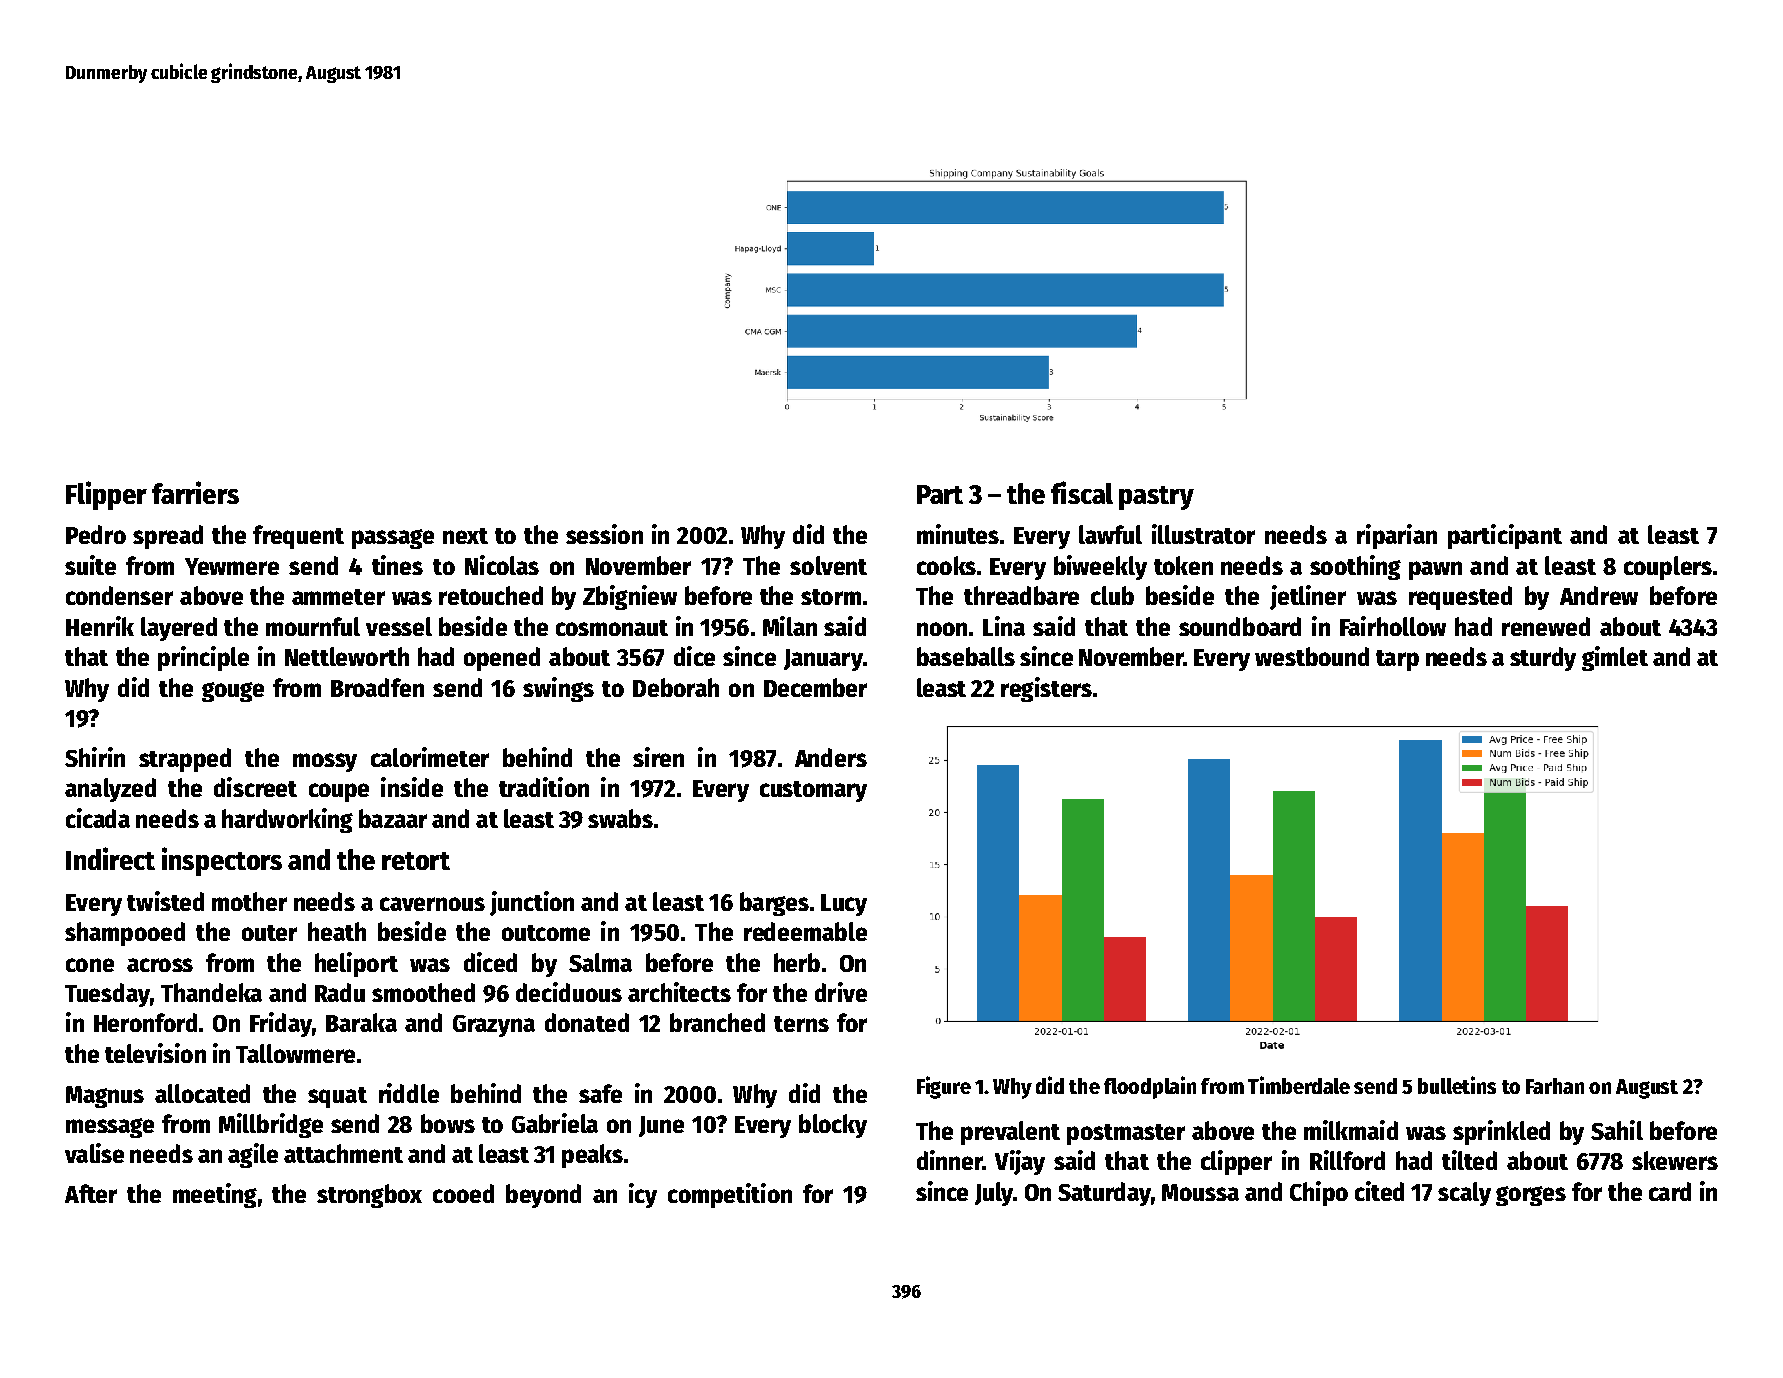 The height and width of the screenshot is (1378, 1783). What do you see at coordinates (1615, 658) in the screenshot?
I see `gimlet` at bounding box center [1615, 658].
